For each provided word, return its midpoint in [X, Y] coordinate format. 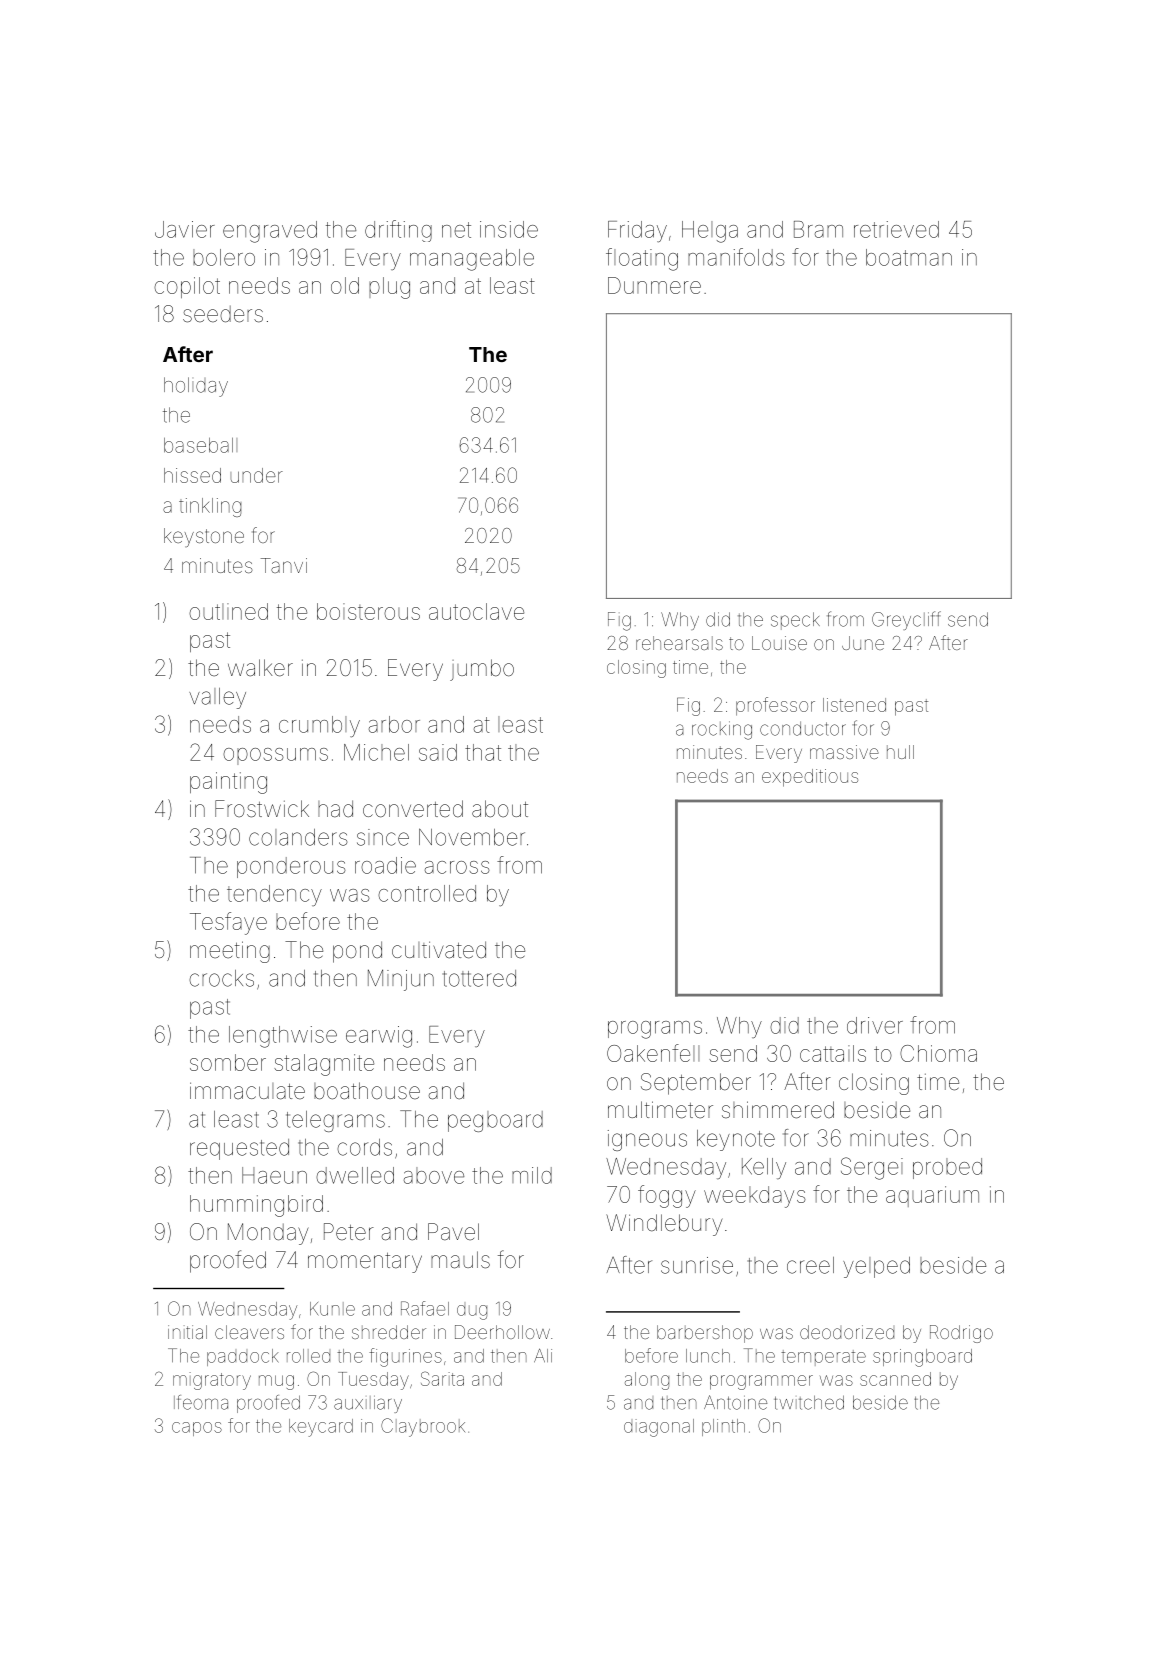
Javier [185, 229]
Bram [818, 229]
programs [655, 1030]
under [256, 475]
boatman [909, 257]
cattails [833, 1053]
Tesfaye [228, 923]
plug [389, 288]
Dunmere [654, 285]
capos [197, 1429]
